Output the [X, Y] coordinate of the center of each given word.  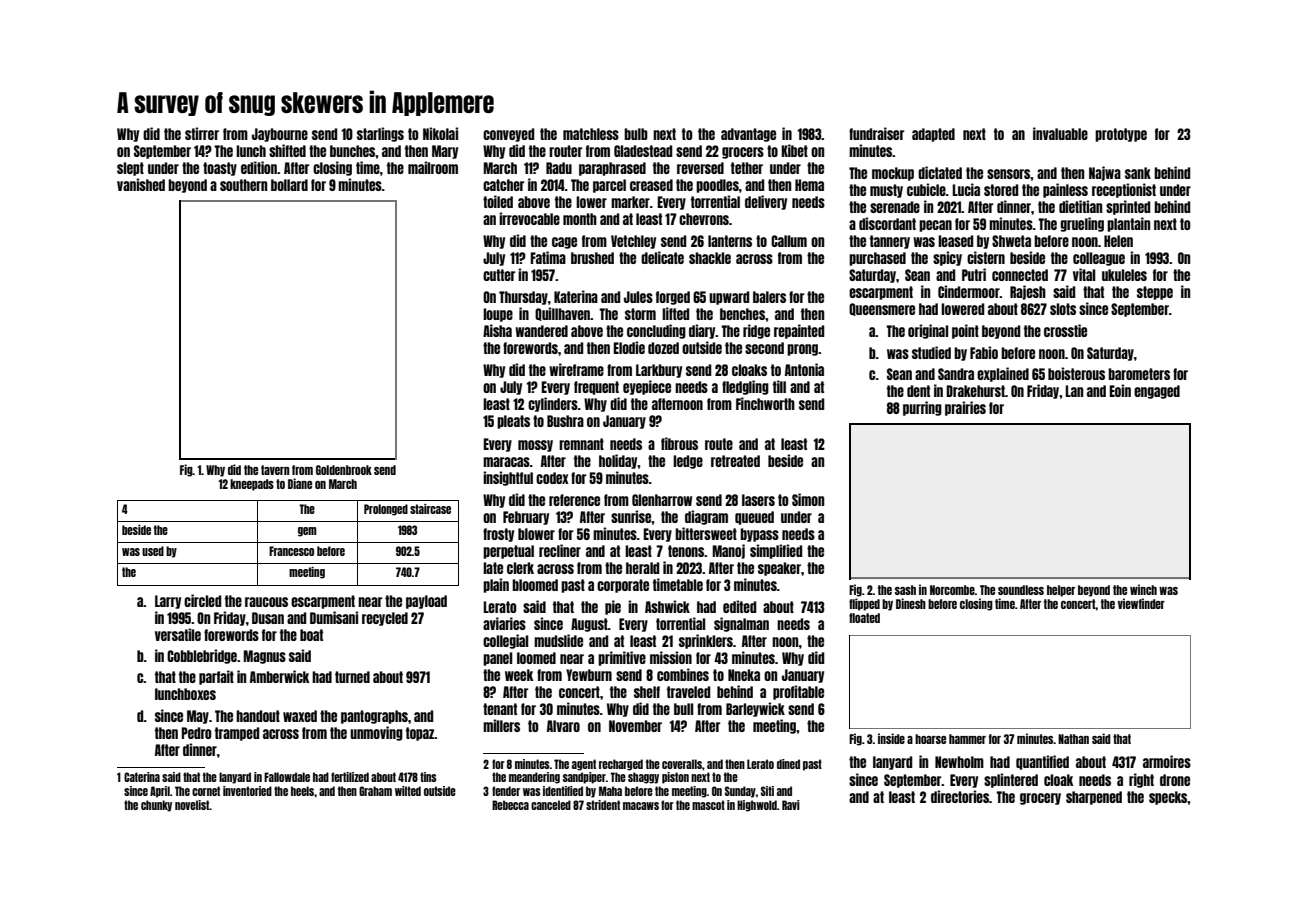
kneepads [252, 485]
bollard [289, 185]
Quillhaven [562, 314]
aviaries [504, 623]
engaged [1157, 392]
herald [642, 568]
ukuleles [1124, 275]
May [198, 717]
